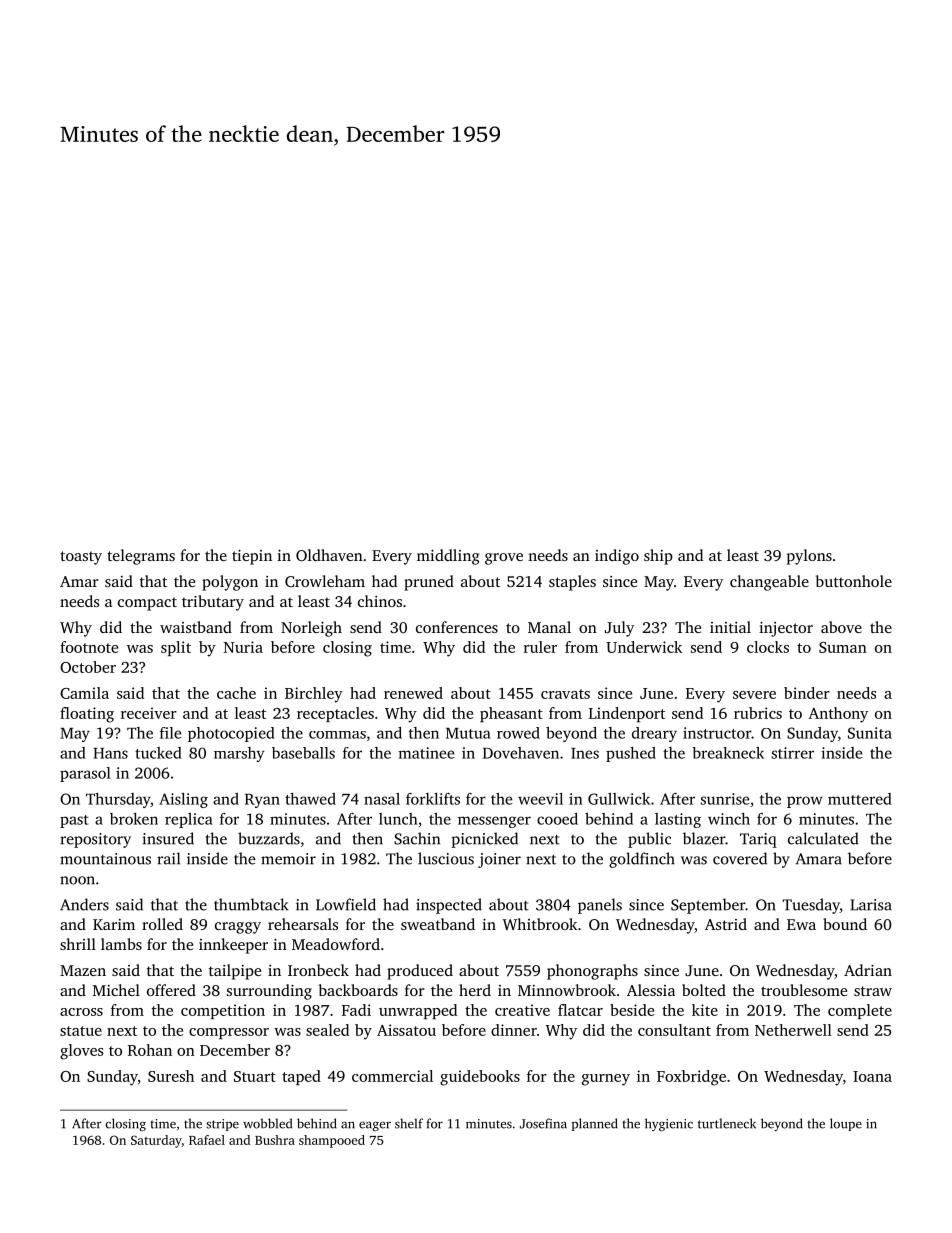  I want to click on kite, so click(705, 1010).
